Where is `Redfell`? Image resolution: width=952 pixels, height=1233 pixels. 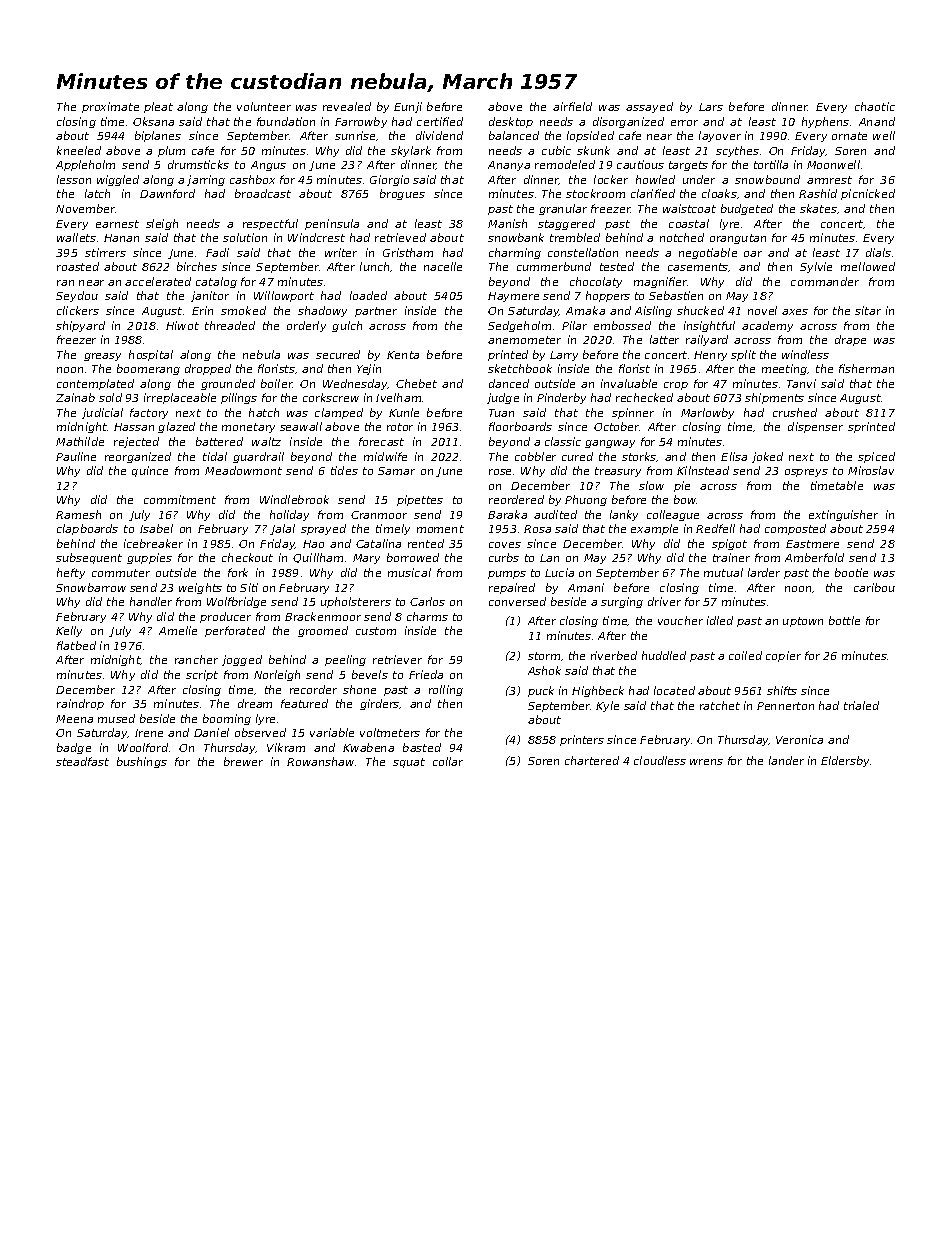
Redfell is located at coordinates (715, 528).
